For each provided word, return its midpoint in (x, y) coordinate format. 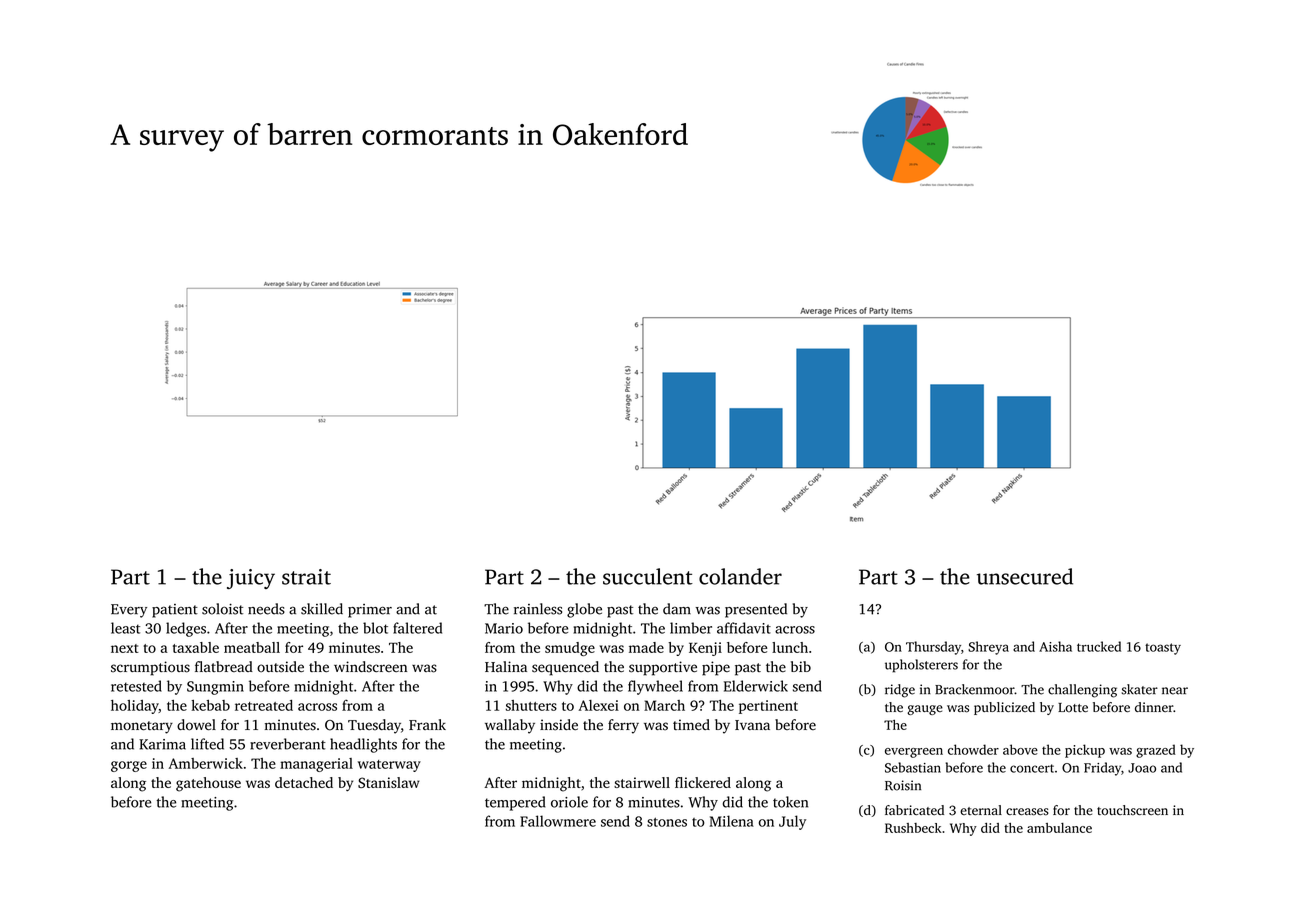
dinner (1154, 707)
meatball (252, 647)
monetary (142, 727)
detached (304, 782)
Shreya (988, 648)
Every (129, 611)
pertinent (768, 707)
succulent (648, 576)
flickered (703, 782)
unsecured (1025, 576)
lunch (790, 647)
